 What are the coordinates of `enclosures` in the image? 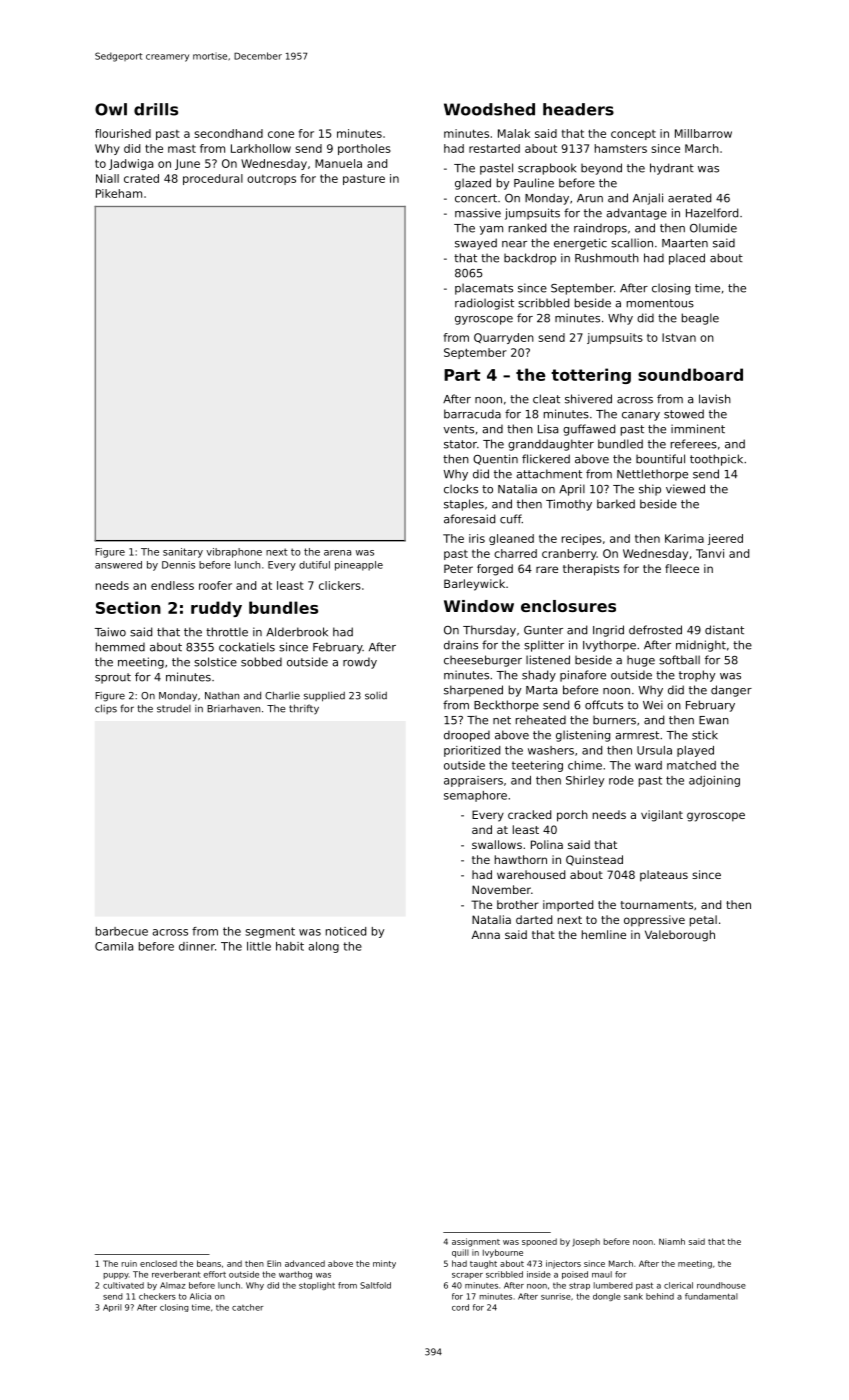 It's located at (568, 606).
